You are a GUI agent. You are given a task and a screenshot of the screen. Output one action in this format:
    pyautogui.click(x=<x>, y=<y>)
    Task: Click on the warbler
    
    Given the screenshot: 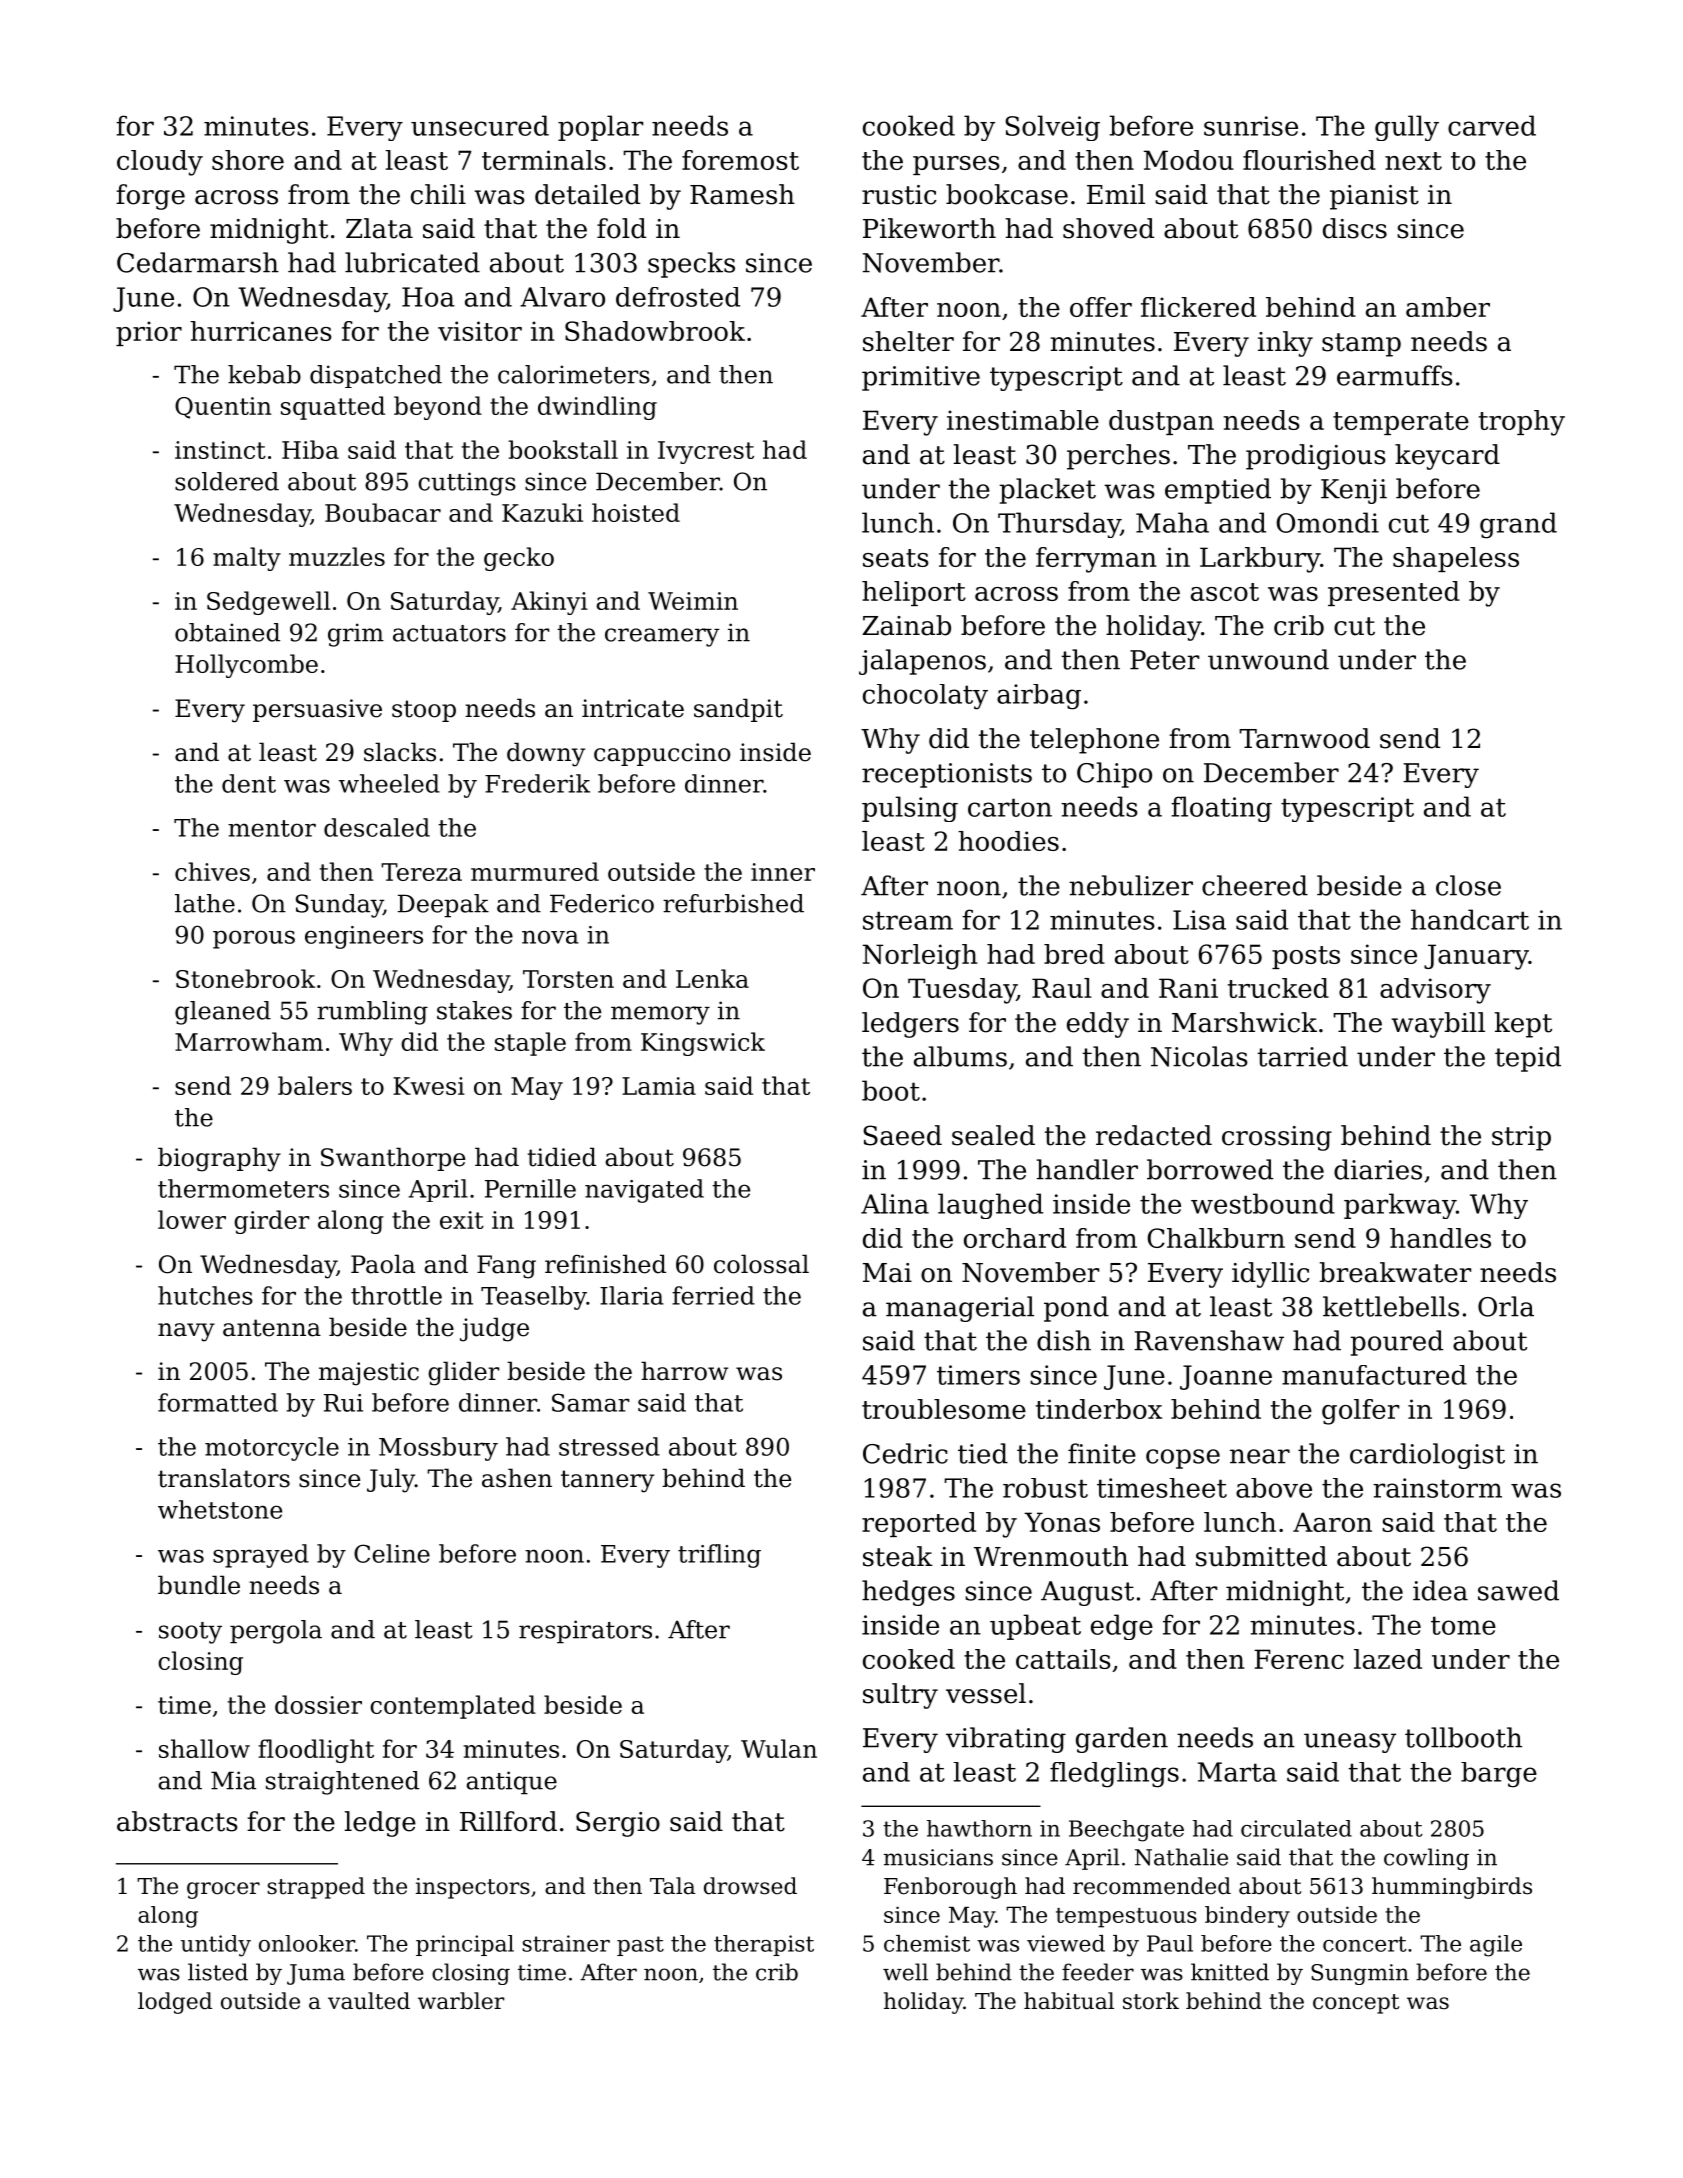 What is the action you would take?
    pyautogui.click(x=461, y=2001)
